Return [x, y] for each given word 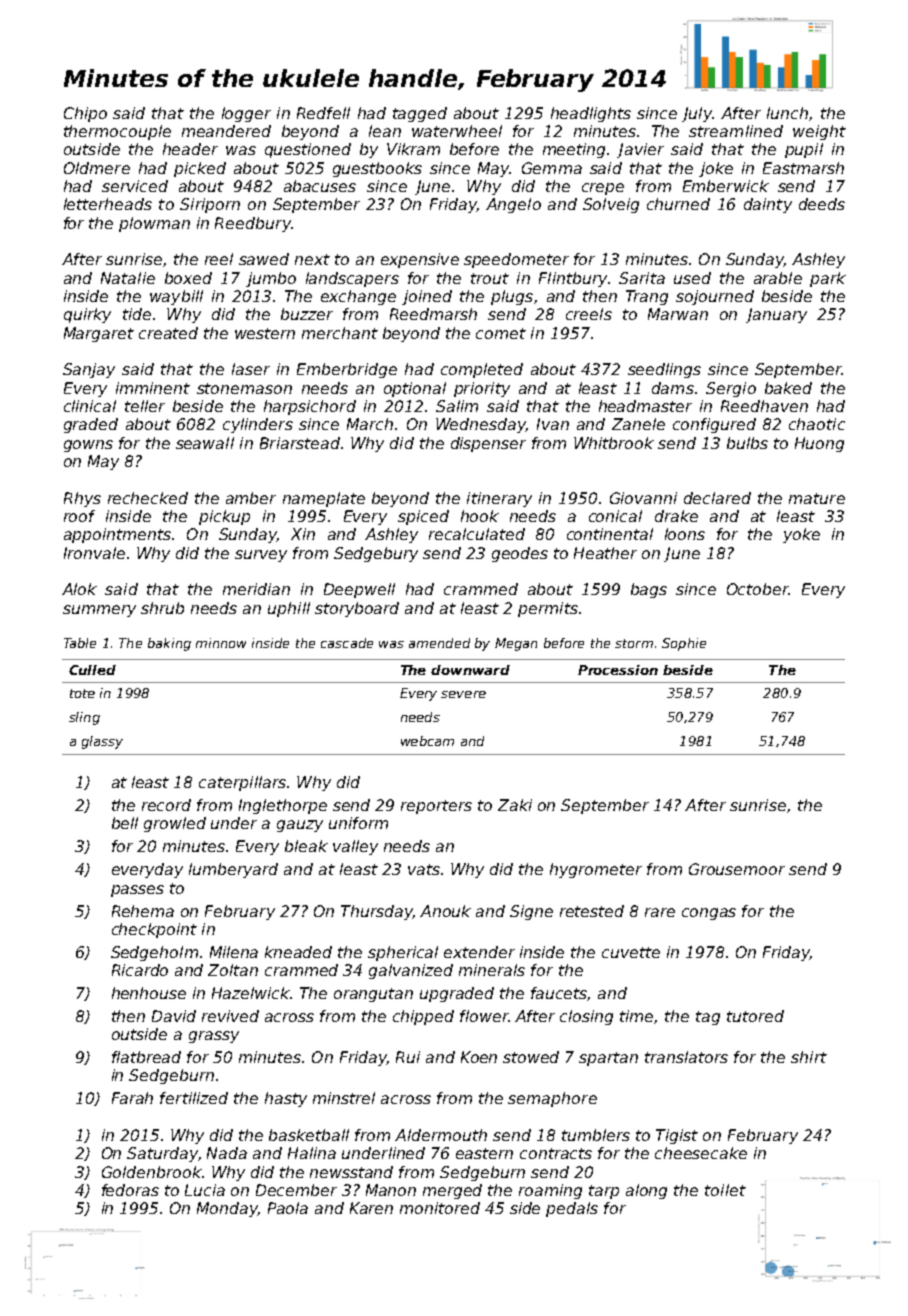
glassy [102, 742]
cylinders [258, 425]
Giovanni [643, 498]
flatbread [146, 1057]
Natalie [128, 278]
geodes [520, 554]
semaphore [552, 1099]
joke [716, 169]
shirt [809, 1057]
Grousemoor [737, 869]
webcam [427, 741]
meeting [574, 150]
